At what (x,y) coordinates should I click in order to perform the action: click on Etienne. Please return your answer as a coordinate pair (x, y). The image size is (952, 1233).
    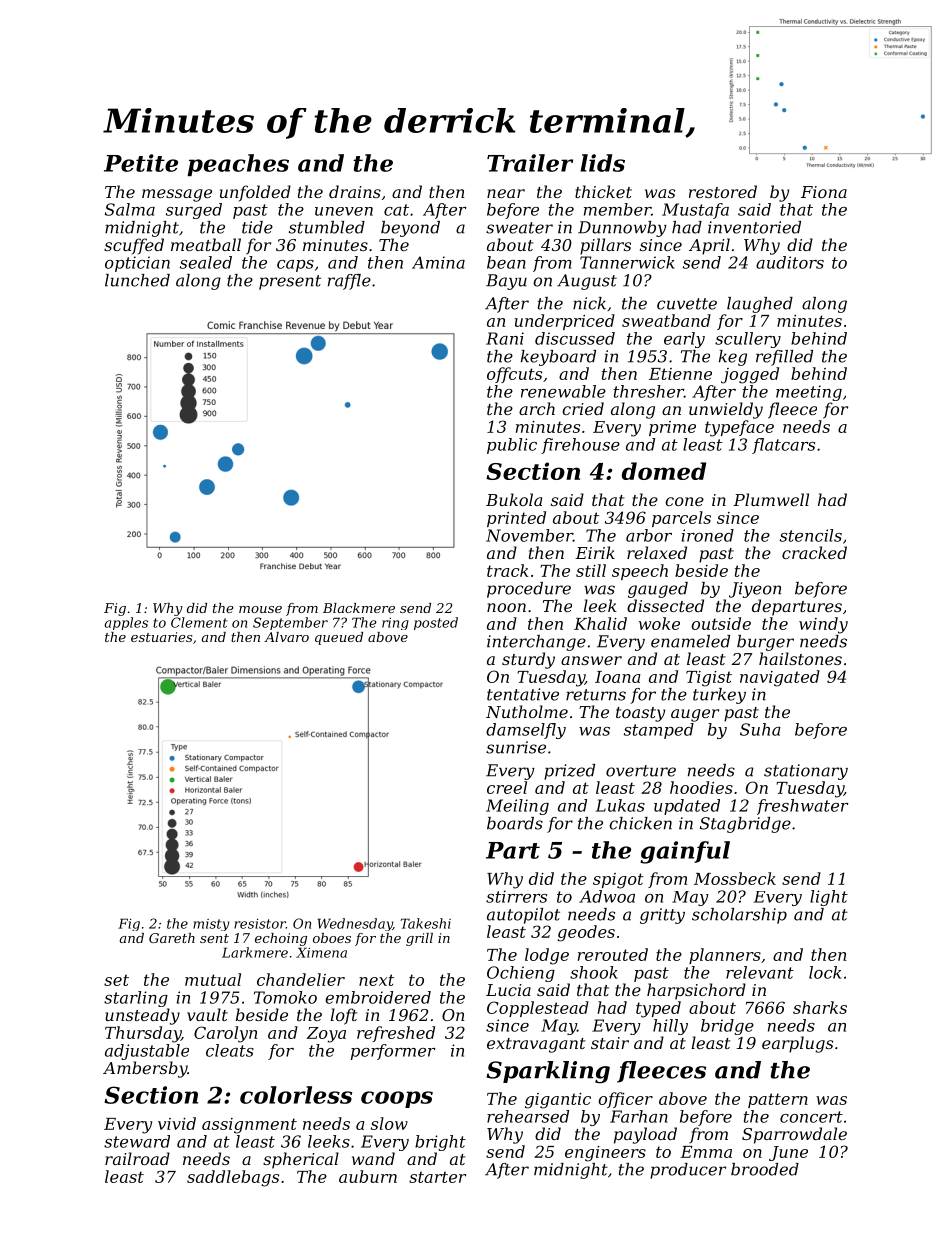
    Looking at the image, I should click on (680, 374).
